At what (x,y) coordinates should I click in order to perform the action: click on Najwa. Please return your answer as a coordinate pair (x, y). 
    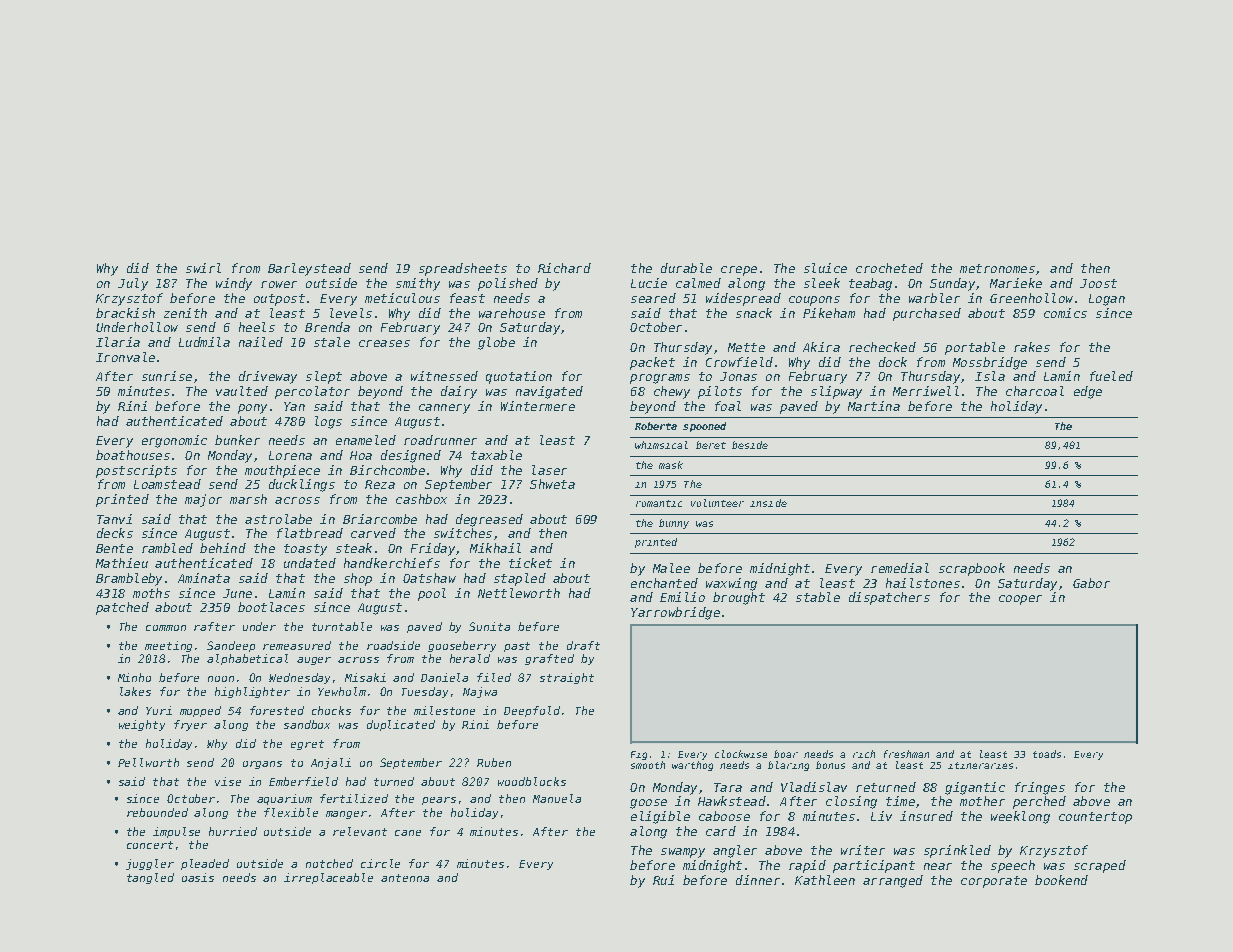
    Looking at the image, I should click on (480, 692).
